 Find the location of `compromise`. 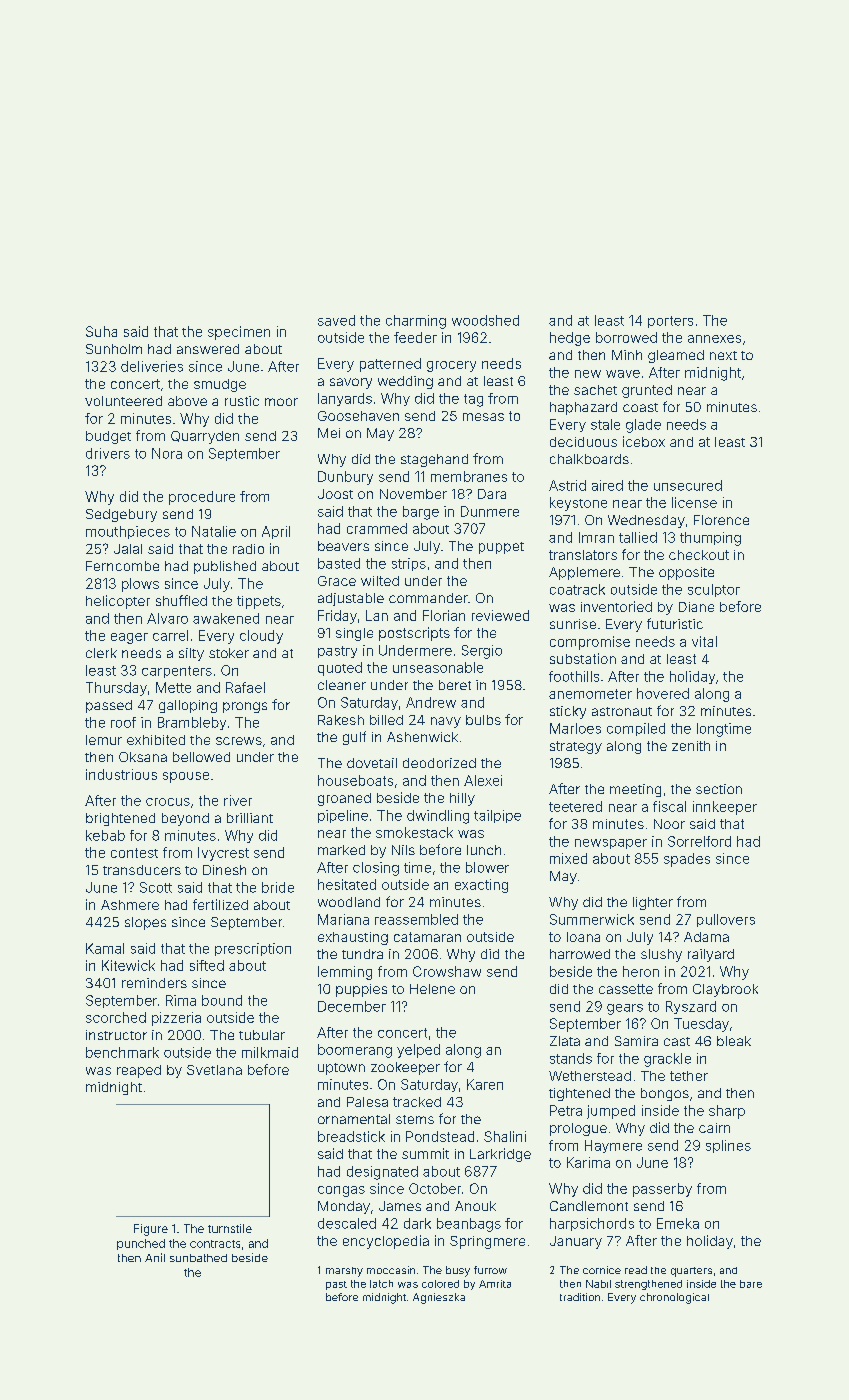

compromise is located at coordinates (590, 643).
